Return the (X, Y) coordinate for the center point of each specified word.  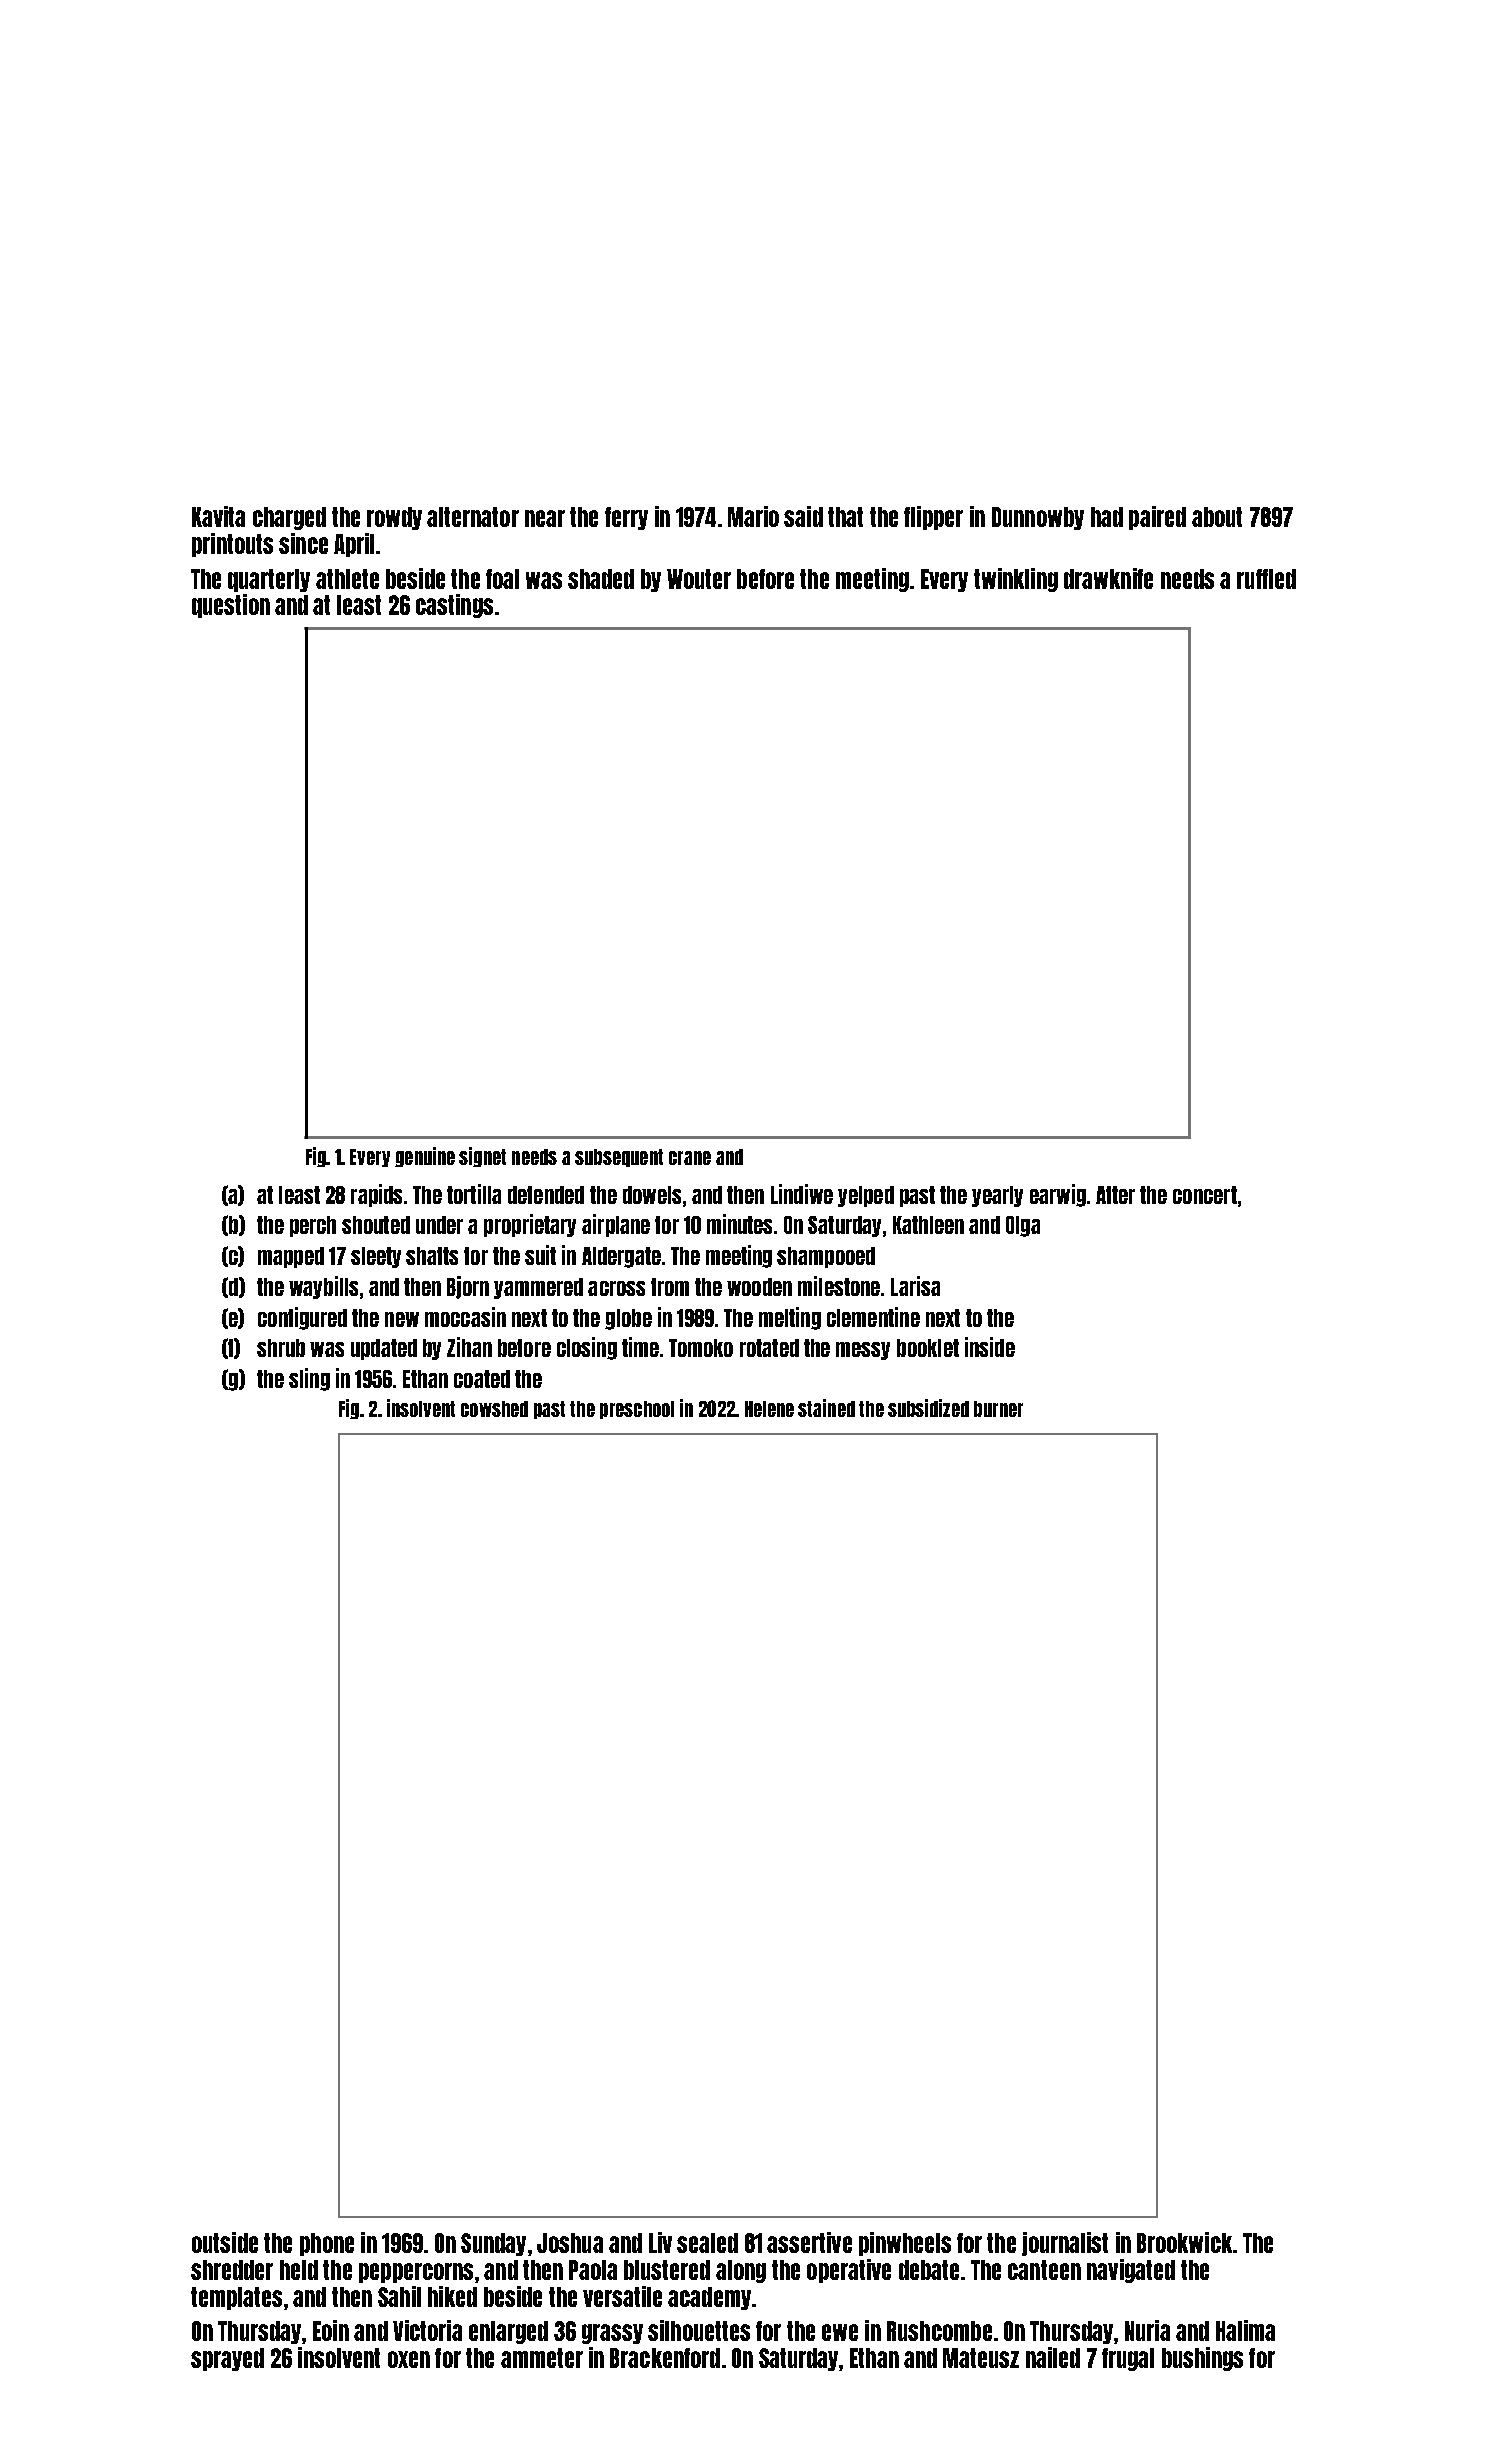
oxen (409, 2359)
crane (690, 1158)
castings (454, 606)
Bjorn (468, 1287)
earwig (1058, 1195)
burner (998, 1409)
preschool (637, 1410)
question (231, 606)
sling (309, 1379)
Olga (1023, 1226)
